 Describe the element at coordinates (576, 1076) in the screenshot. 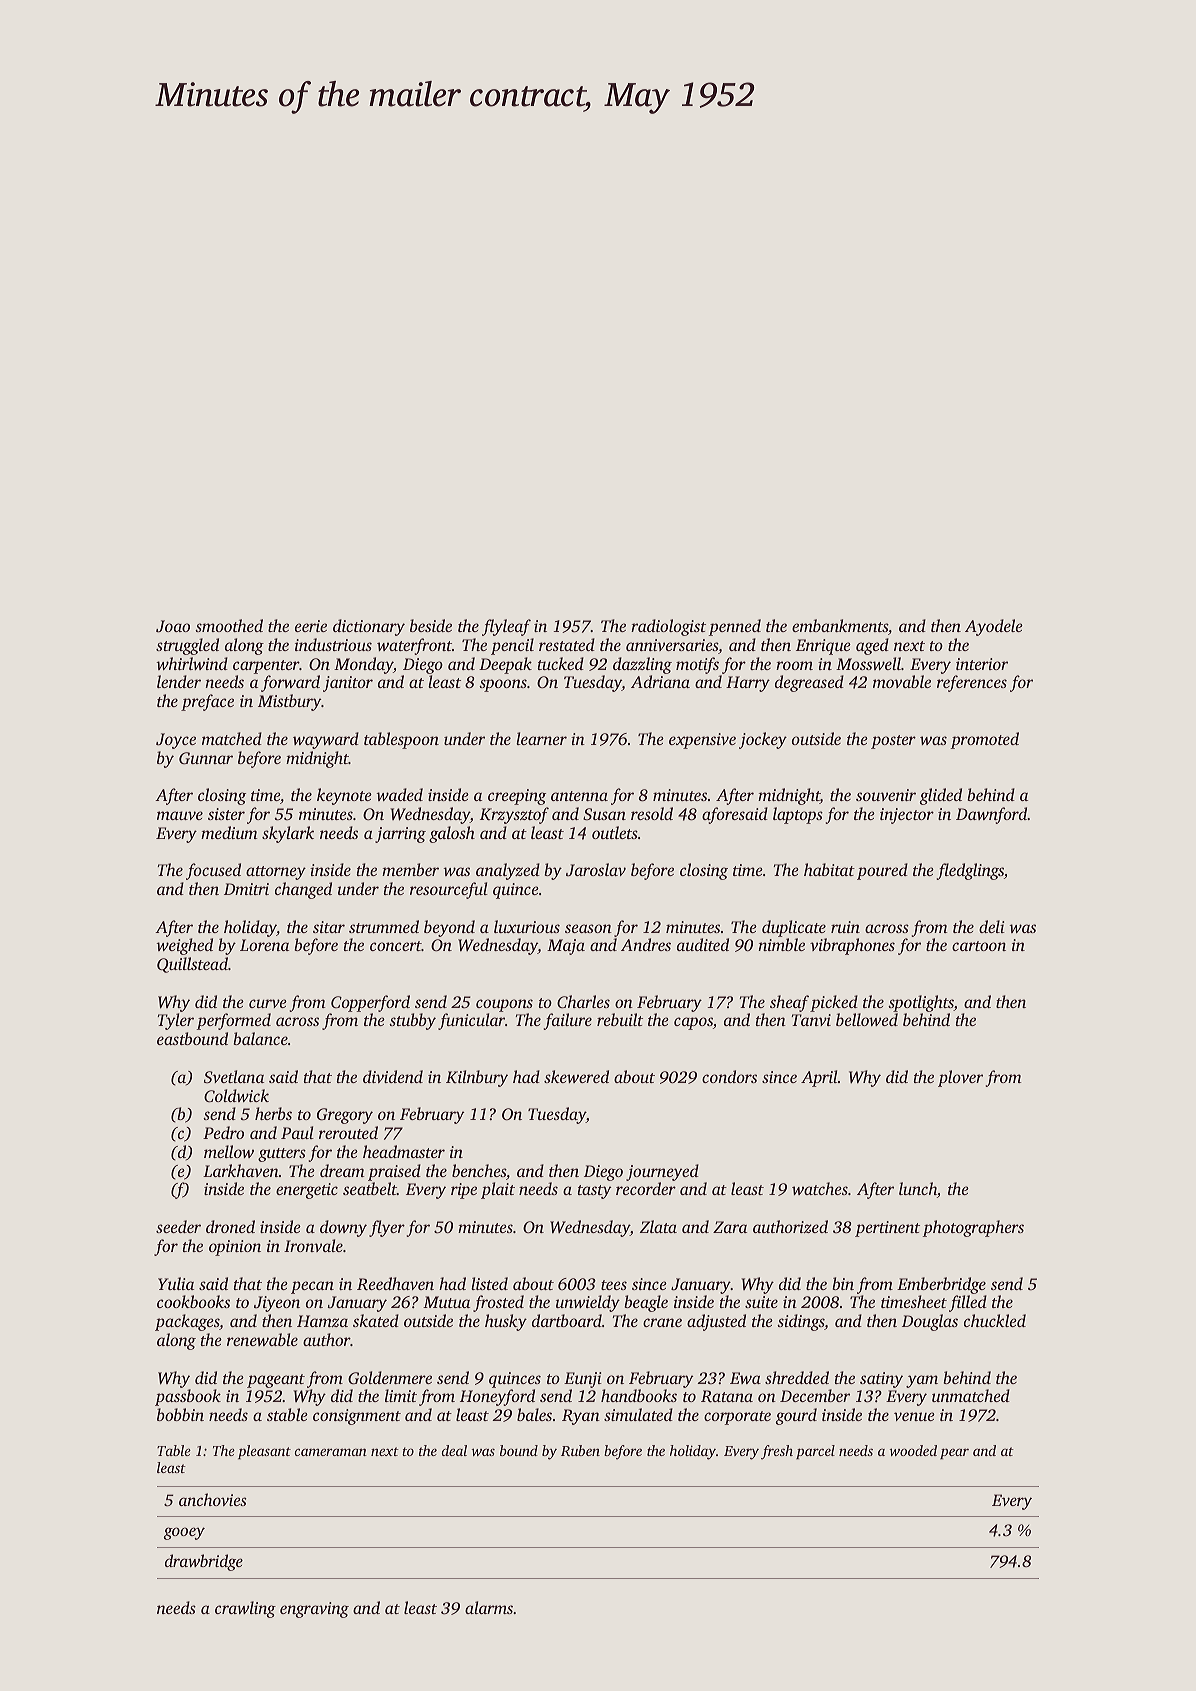

I see `skewered` at that location.
